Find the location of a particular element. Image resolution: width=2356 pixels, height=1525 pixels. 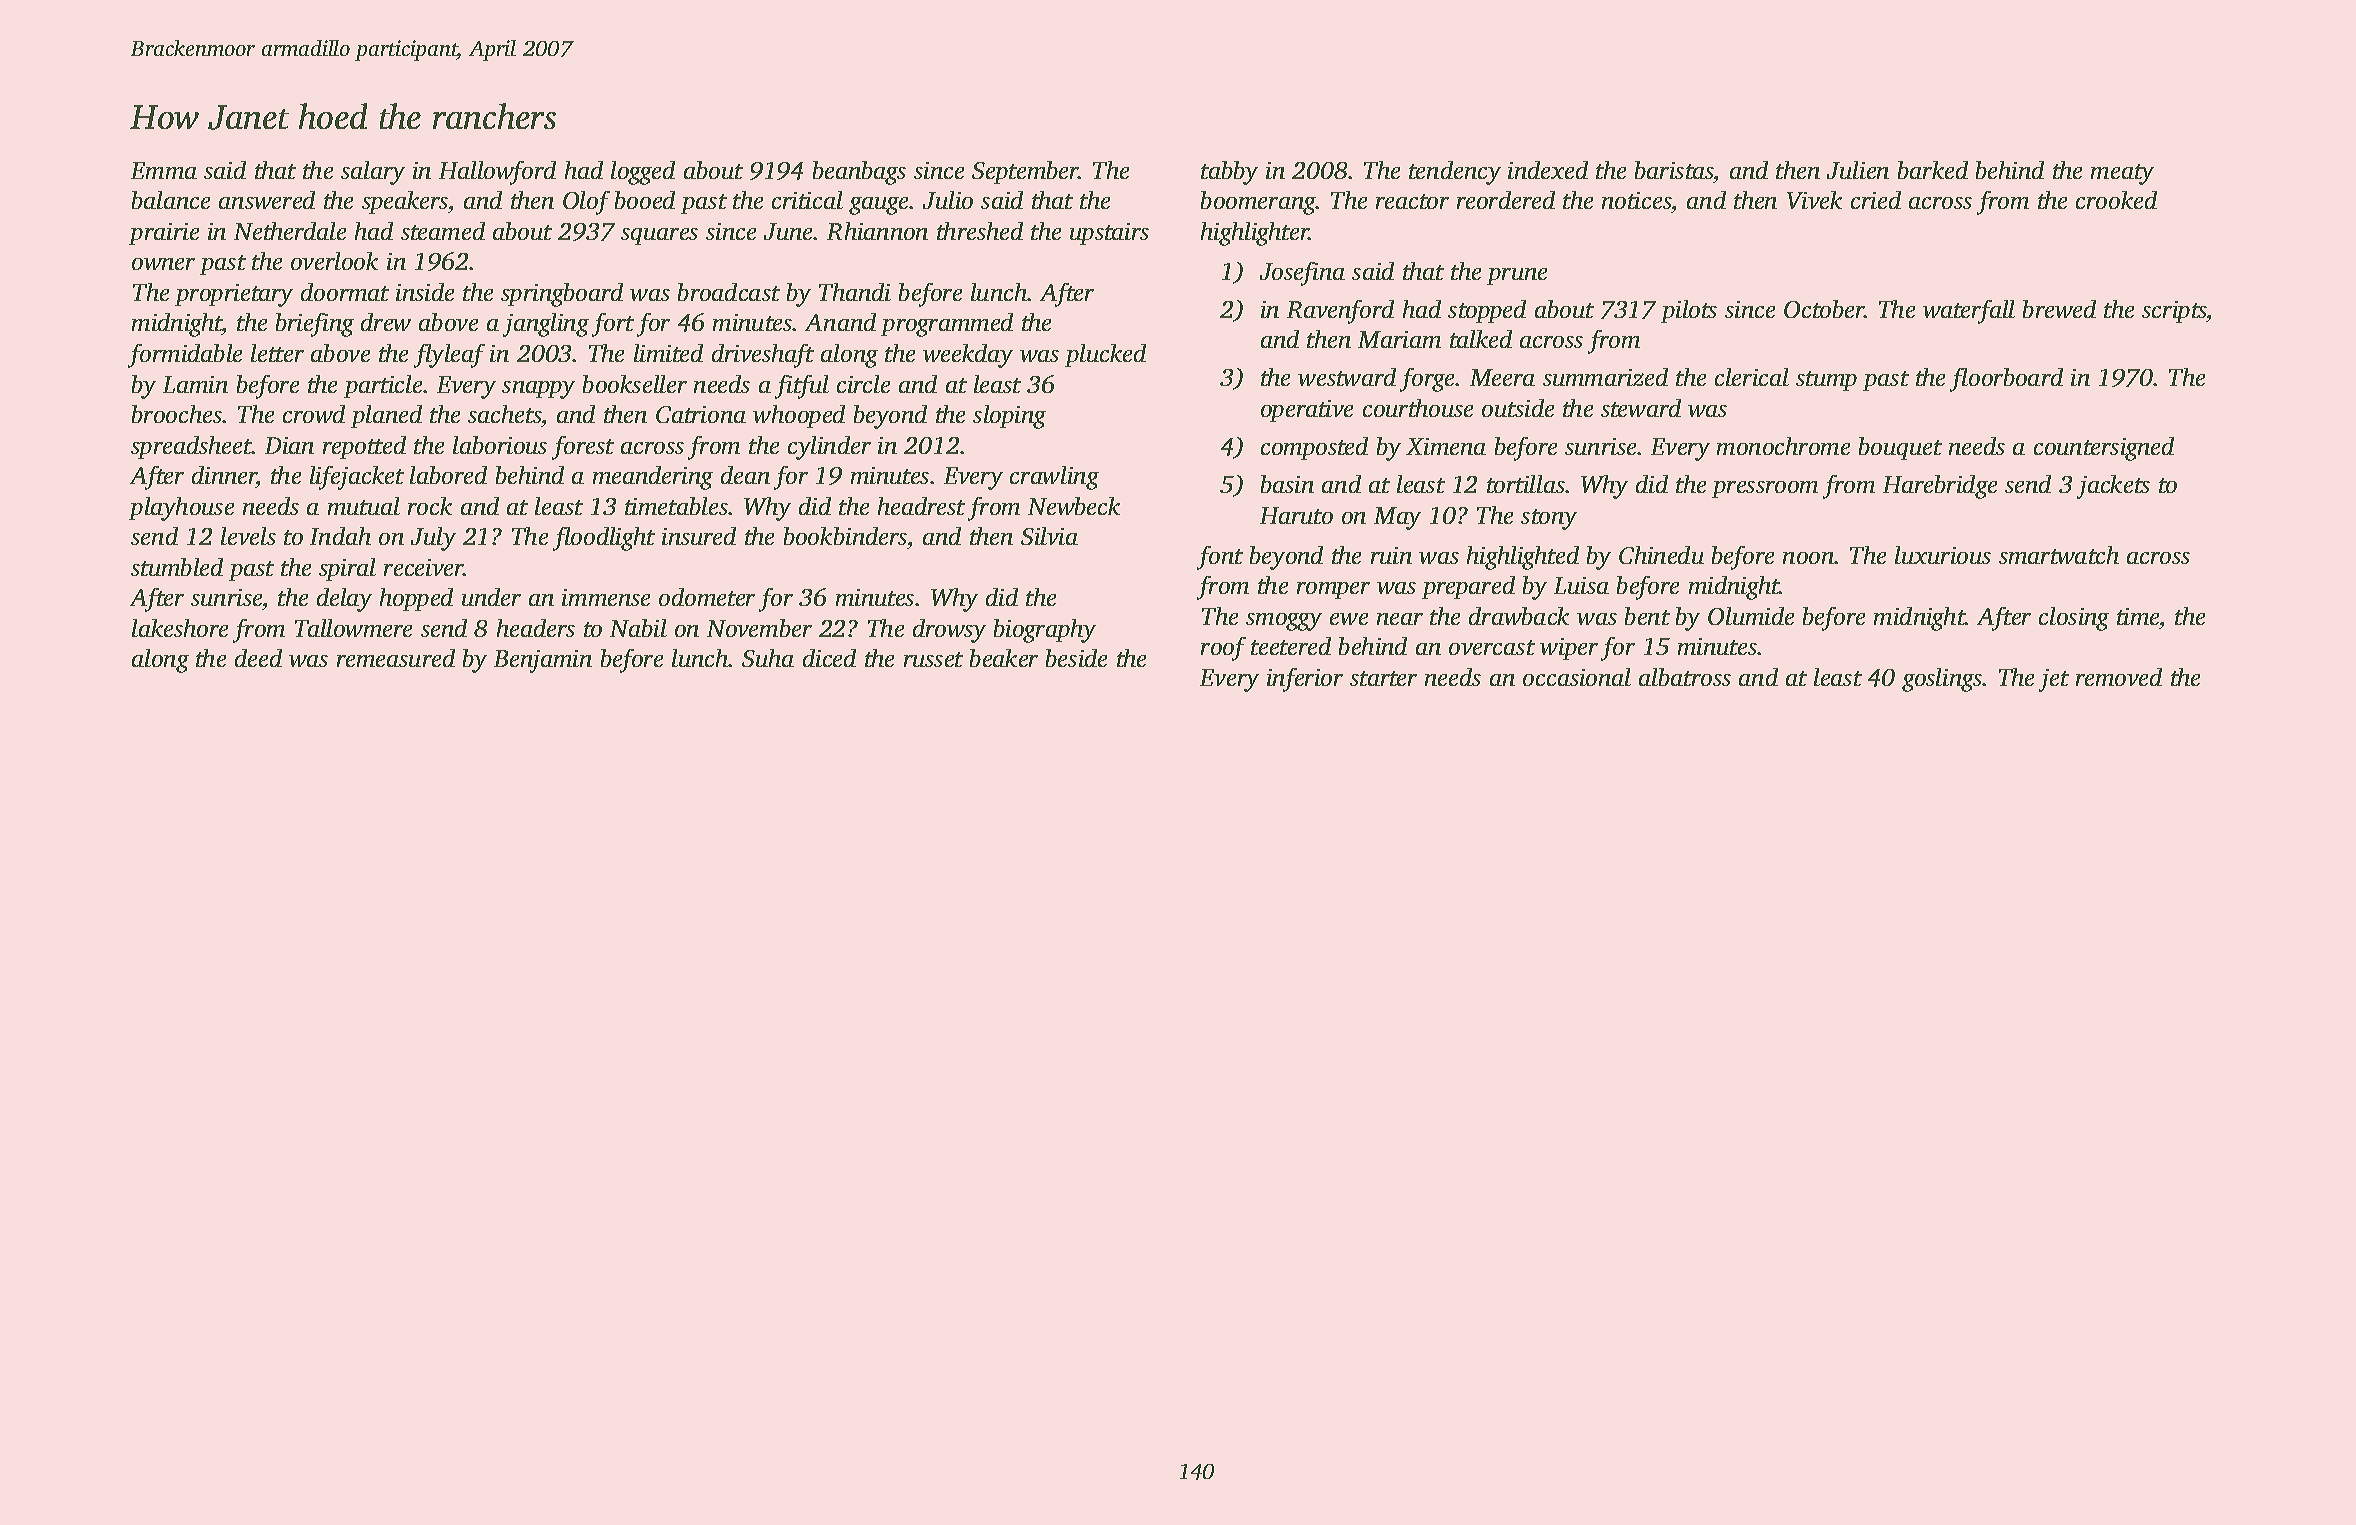

talked is located at coordinates (1481, 339).
